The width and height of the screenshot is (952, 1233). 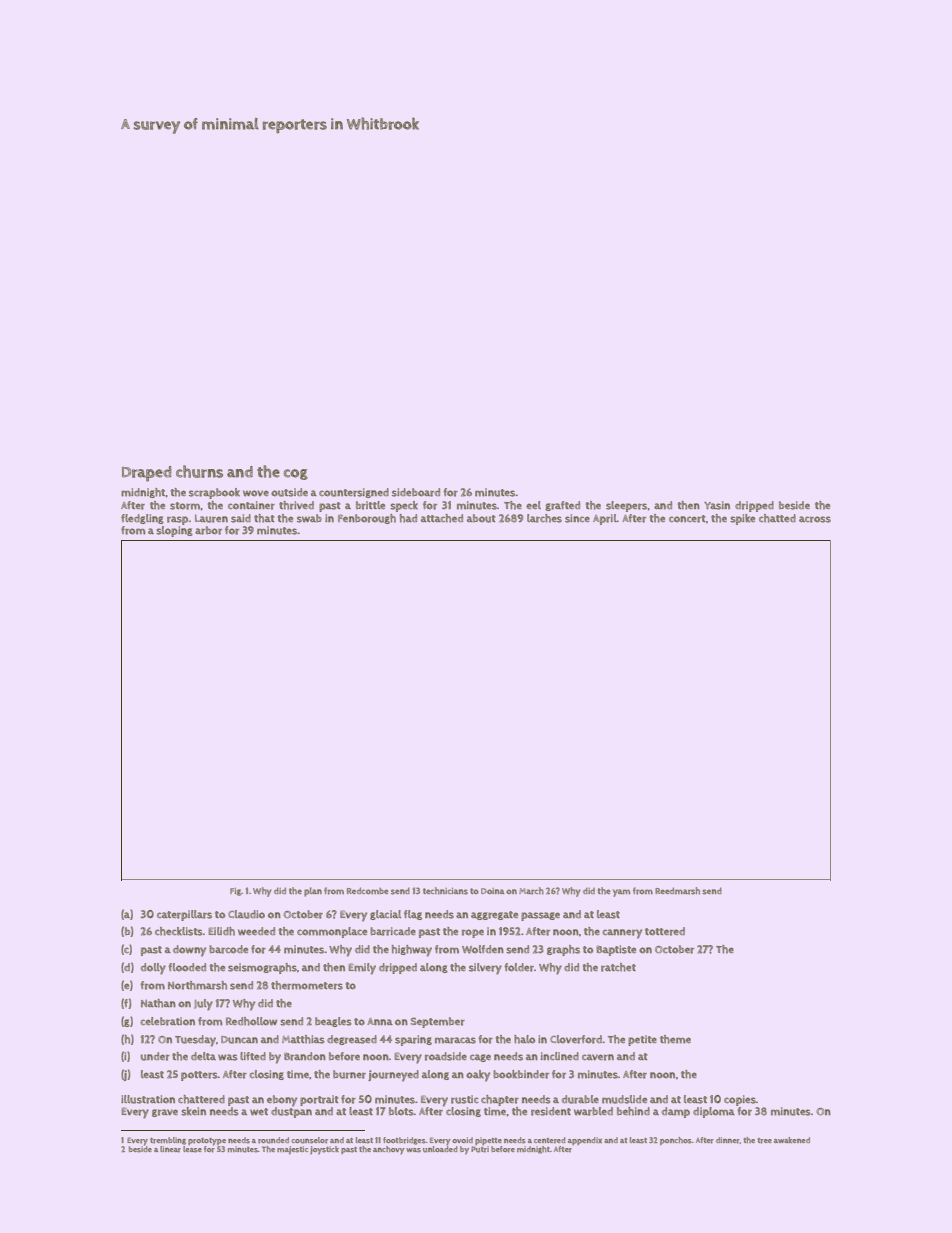 I want to click on ebony, so click(x=282, y=1101).
